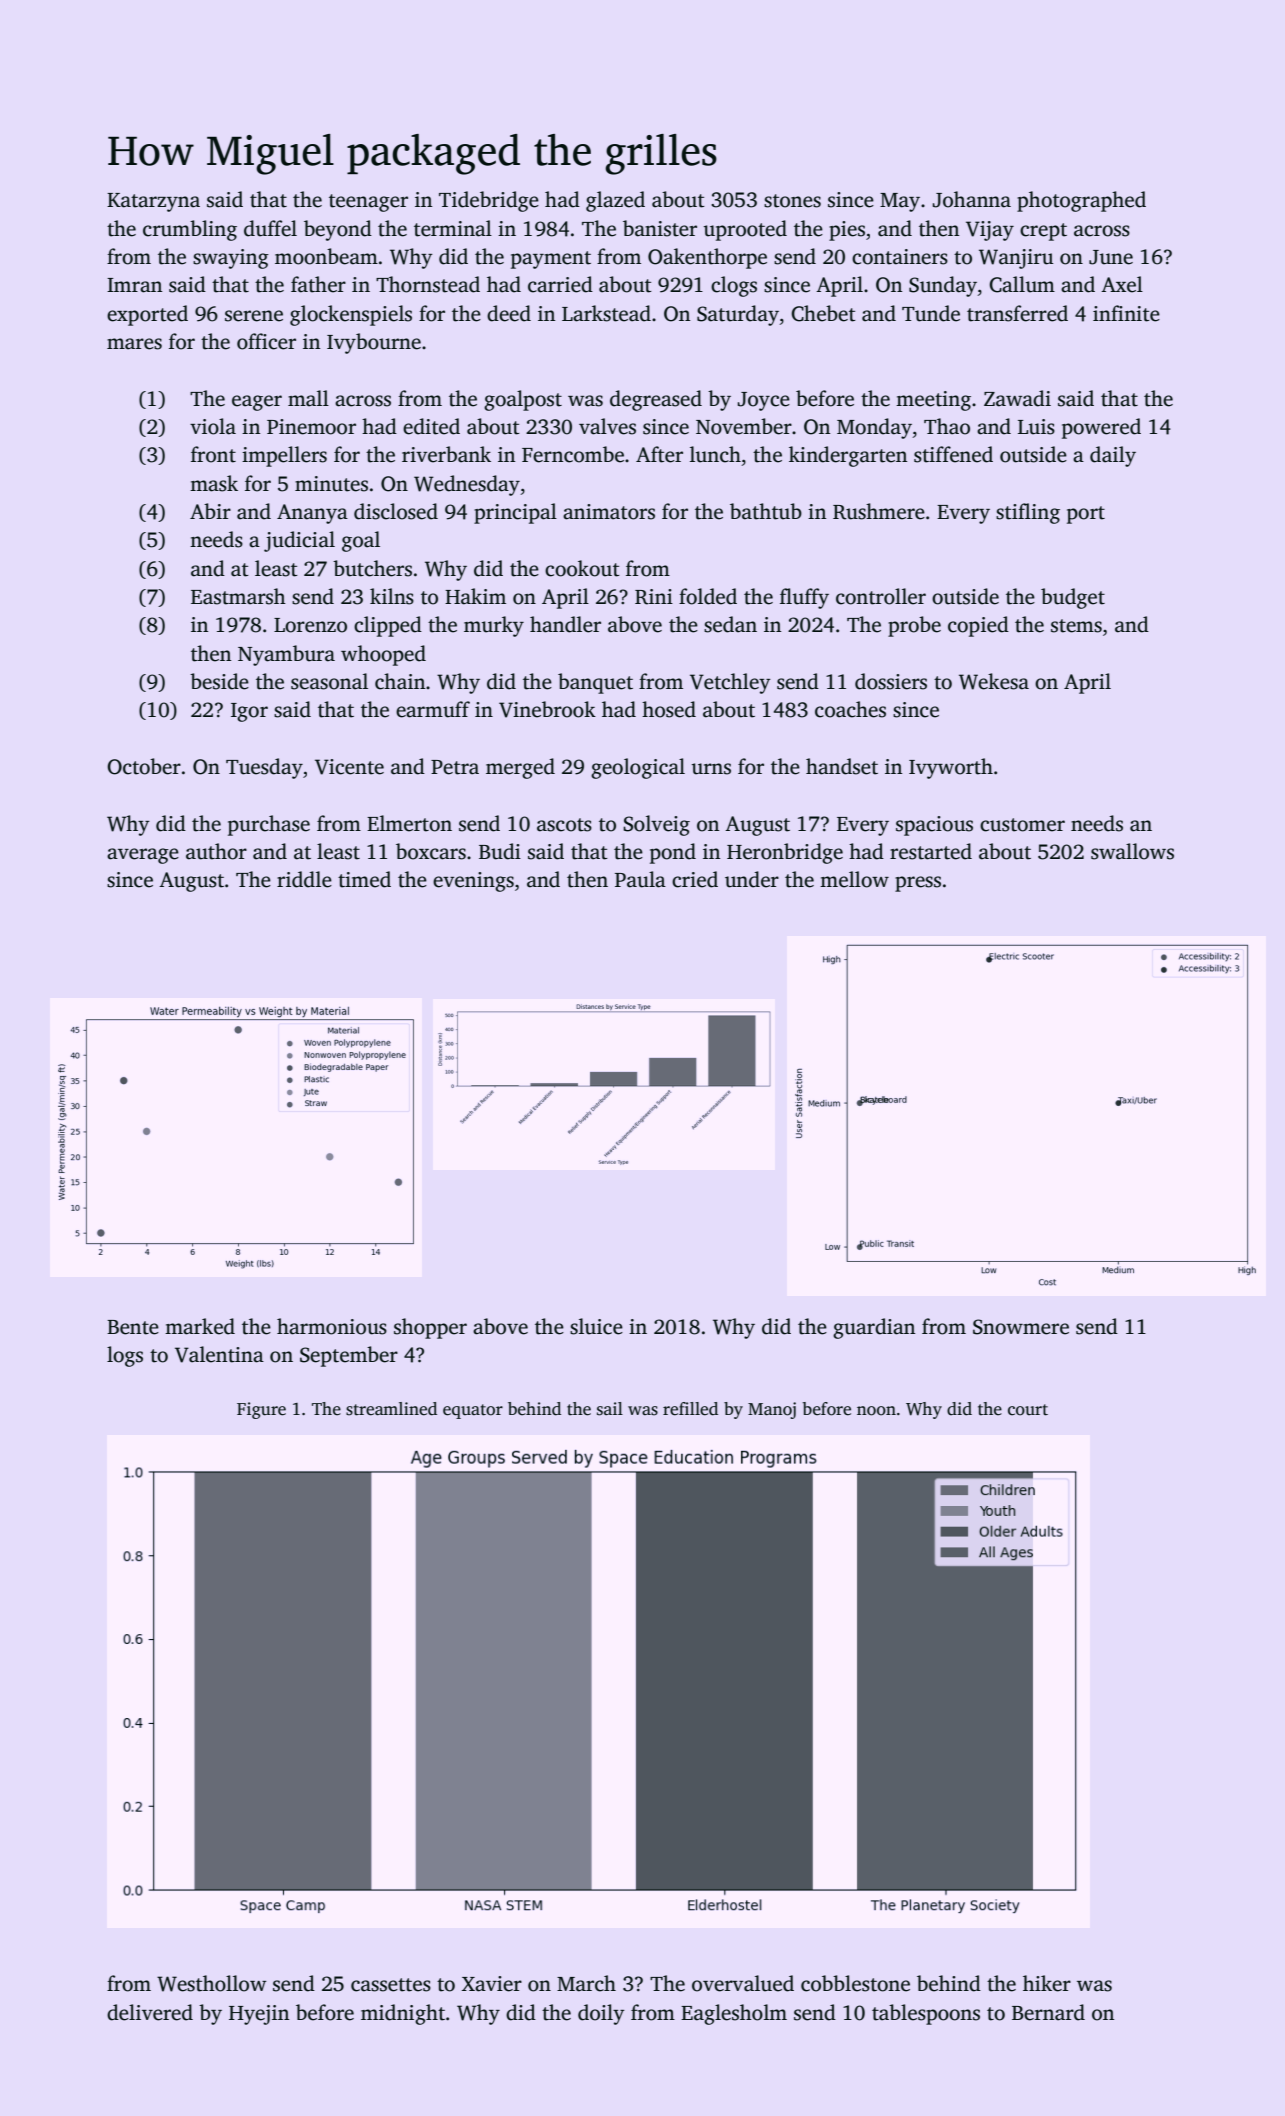 The image size is (1285, 2116). What do you see at coordinates (1021, 1327) in the screenshot?
I see `Snowmere` at bounding box center [1021, 1327].
